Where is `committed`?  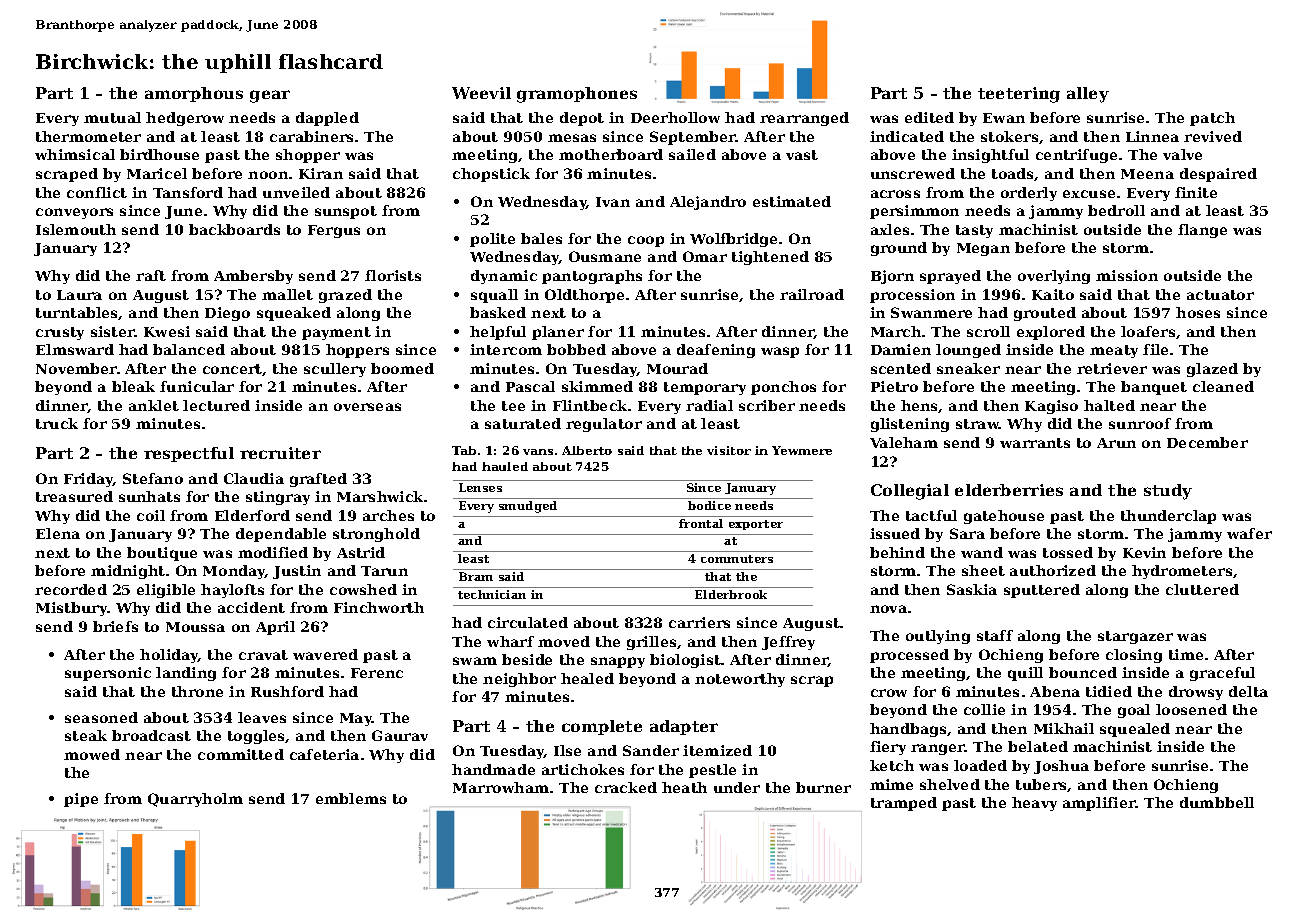 committed is located at coordinates (241, 754).
